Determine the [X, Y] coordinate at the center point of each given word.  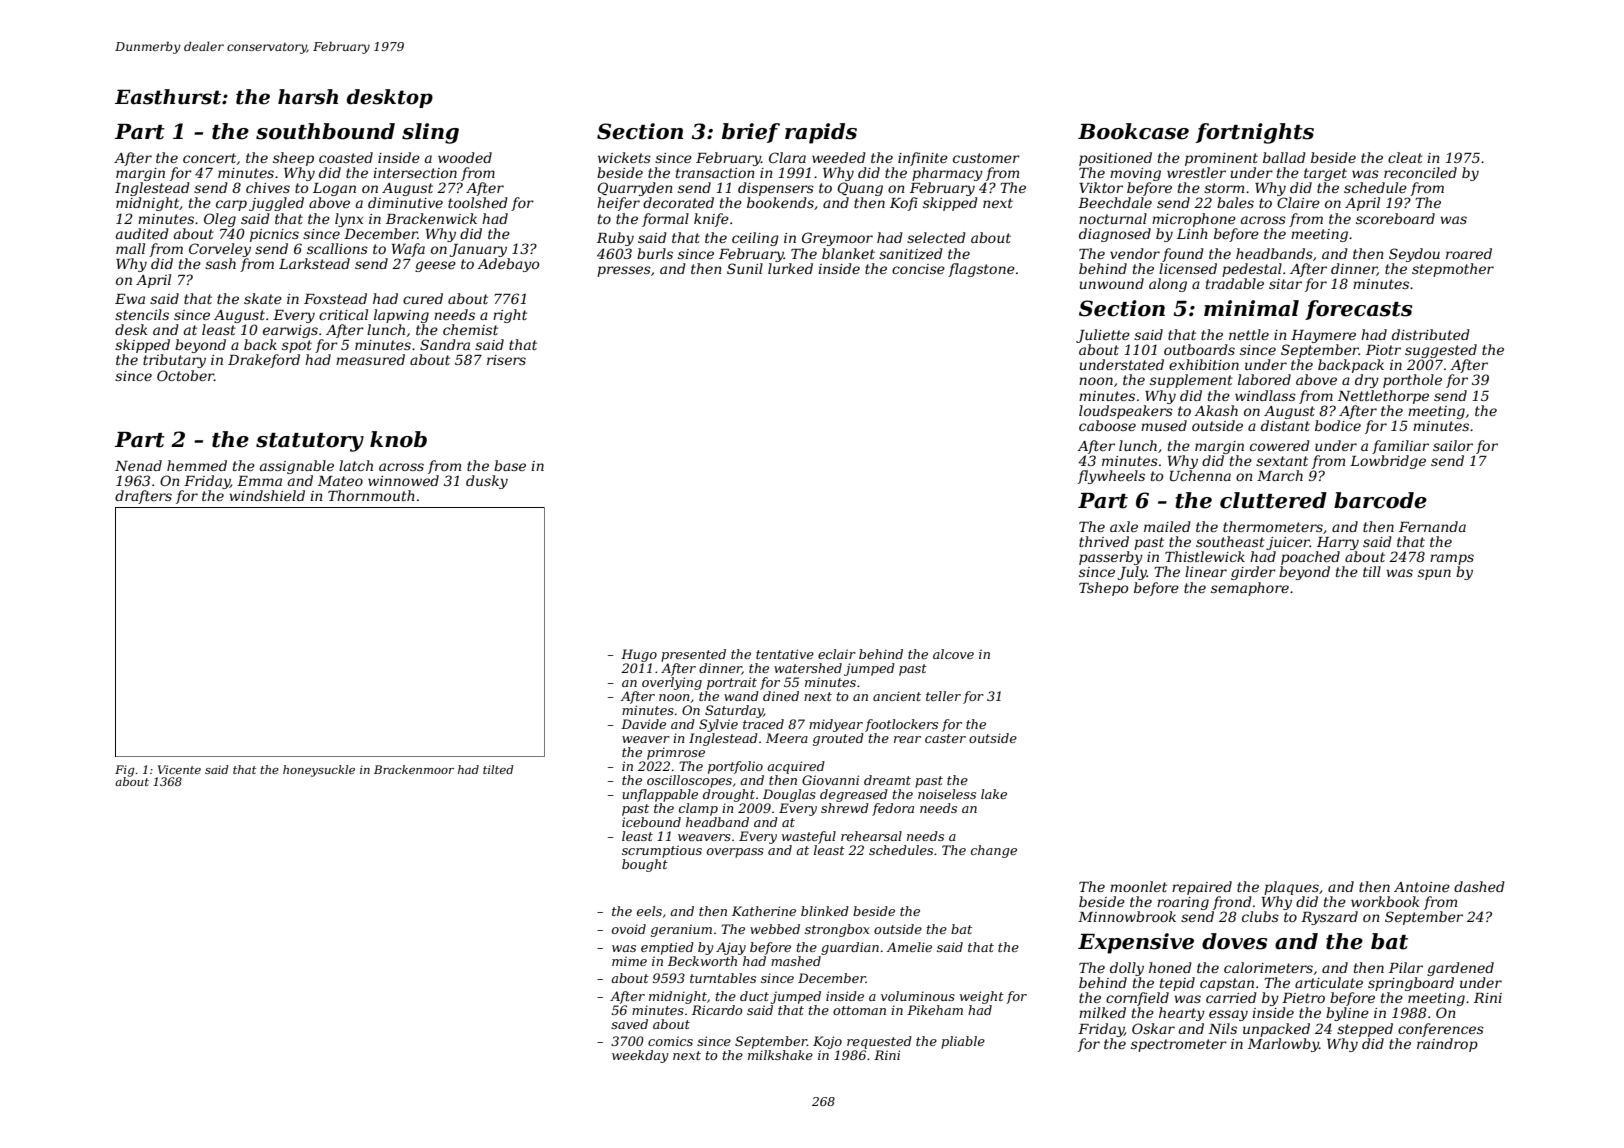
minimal [1251, 308]
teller [943, 696]
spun [1434, 574]
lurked [790, 268]
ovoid [629, 929]
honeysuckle [319, 771]
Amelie [909, 947]
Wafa [408, 250]
